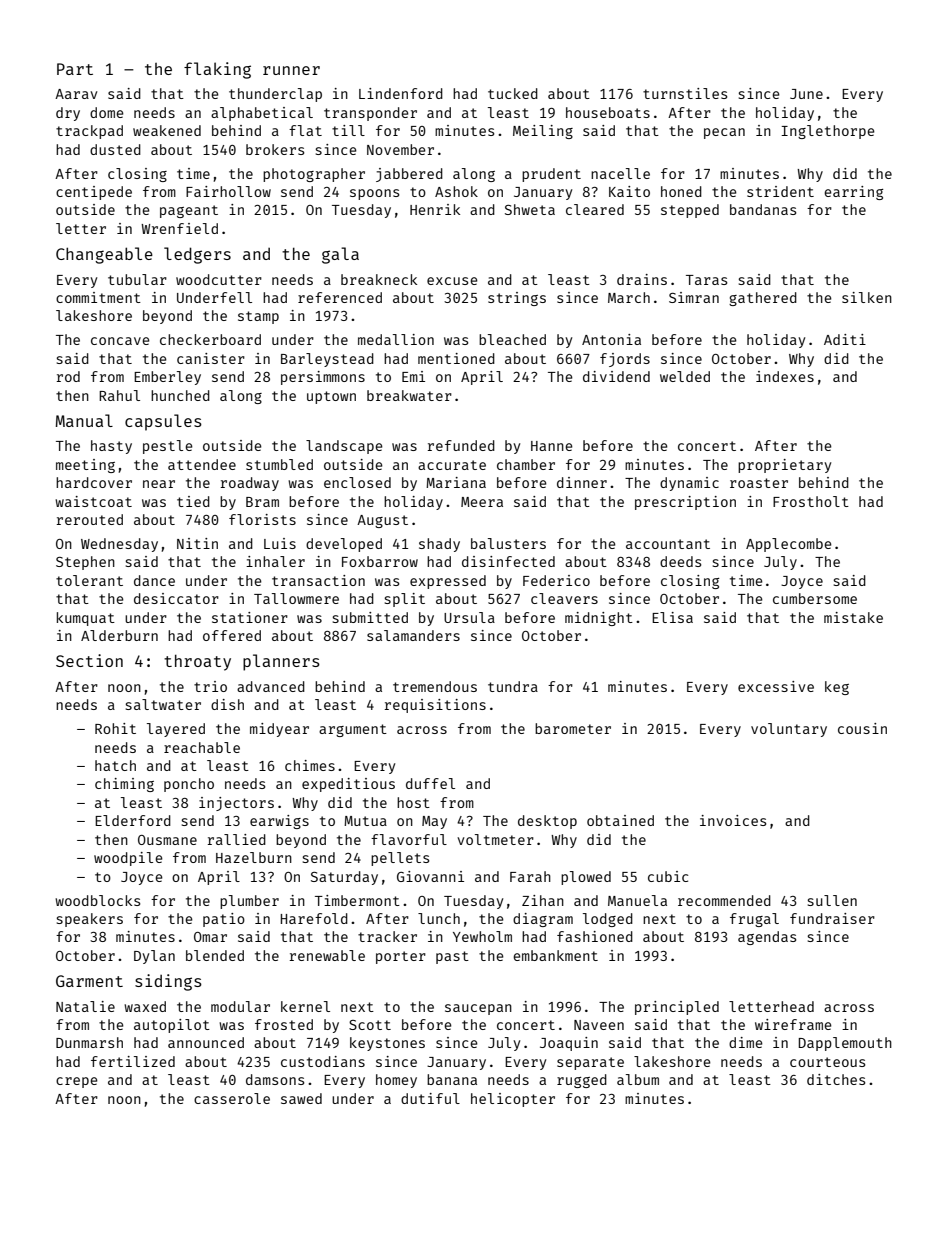 The image size is (952, 1233). I want to click on Elisa, so click(672, 617).
